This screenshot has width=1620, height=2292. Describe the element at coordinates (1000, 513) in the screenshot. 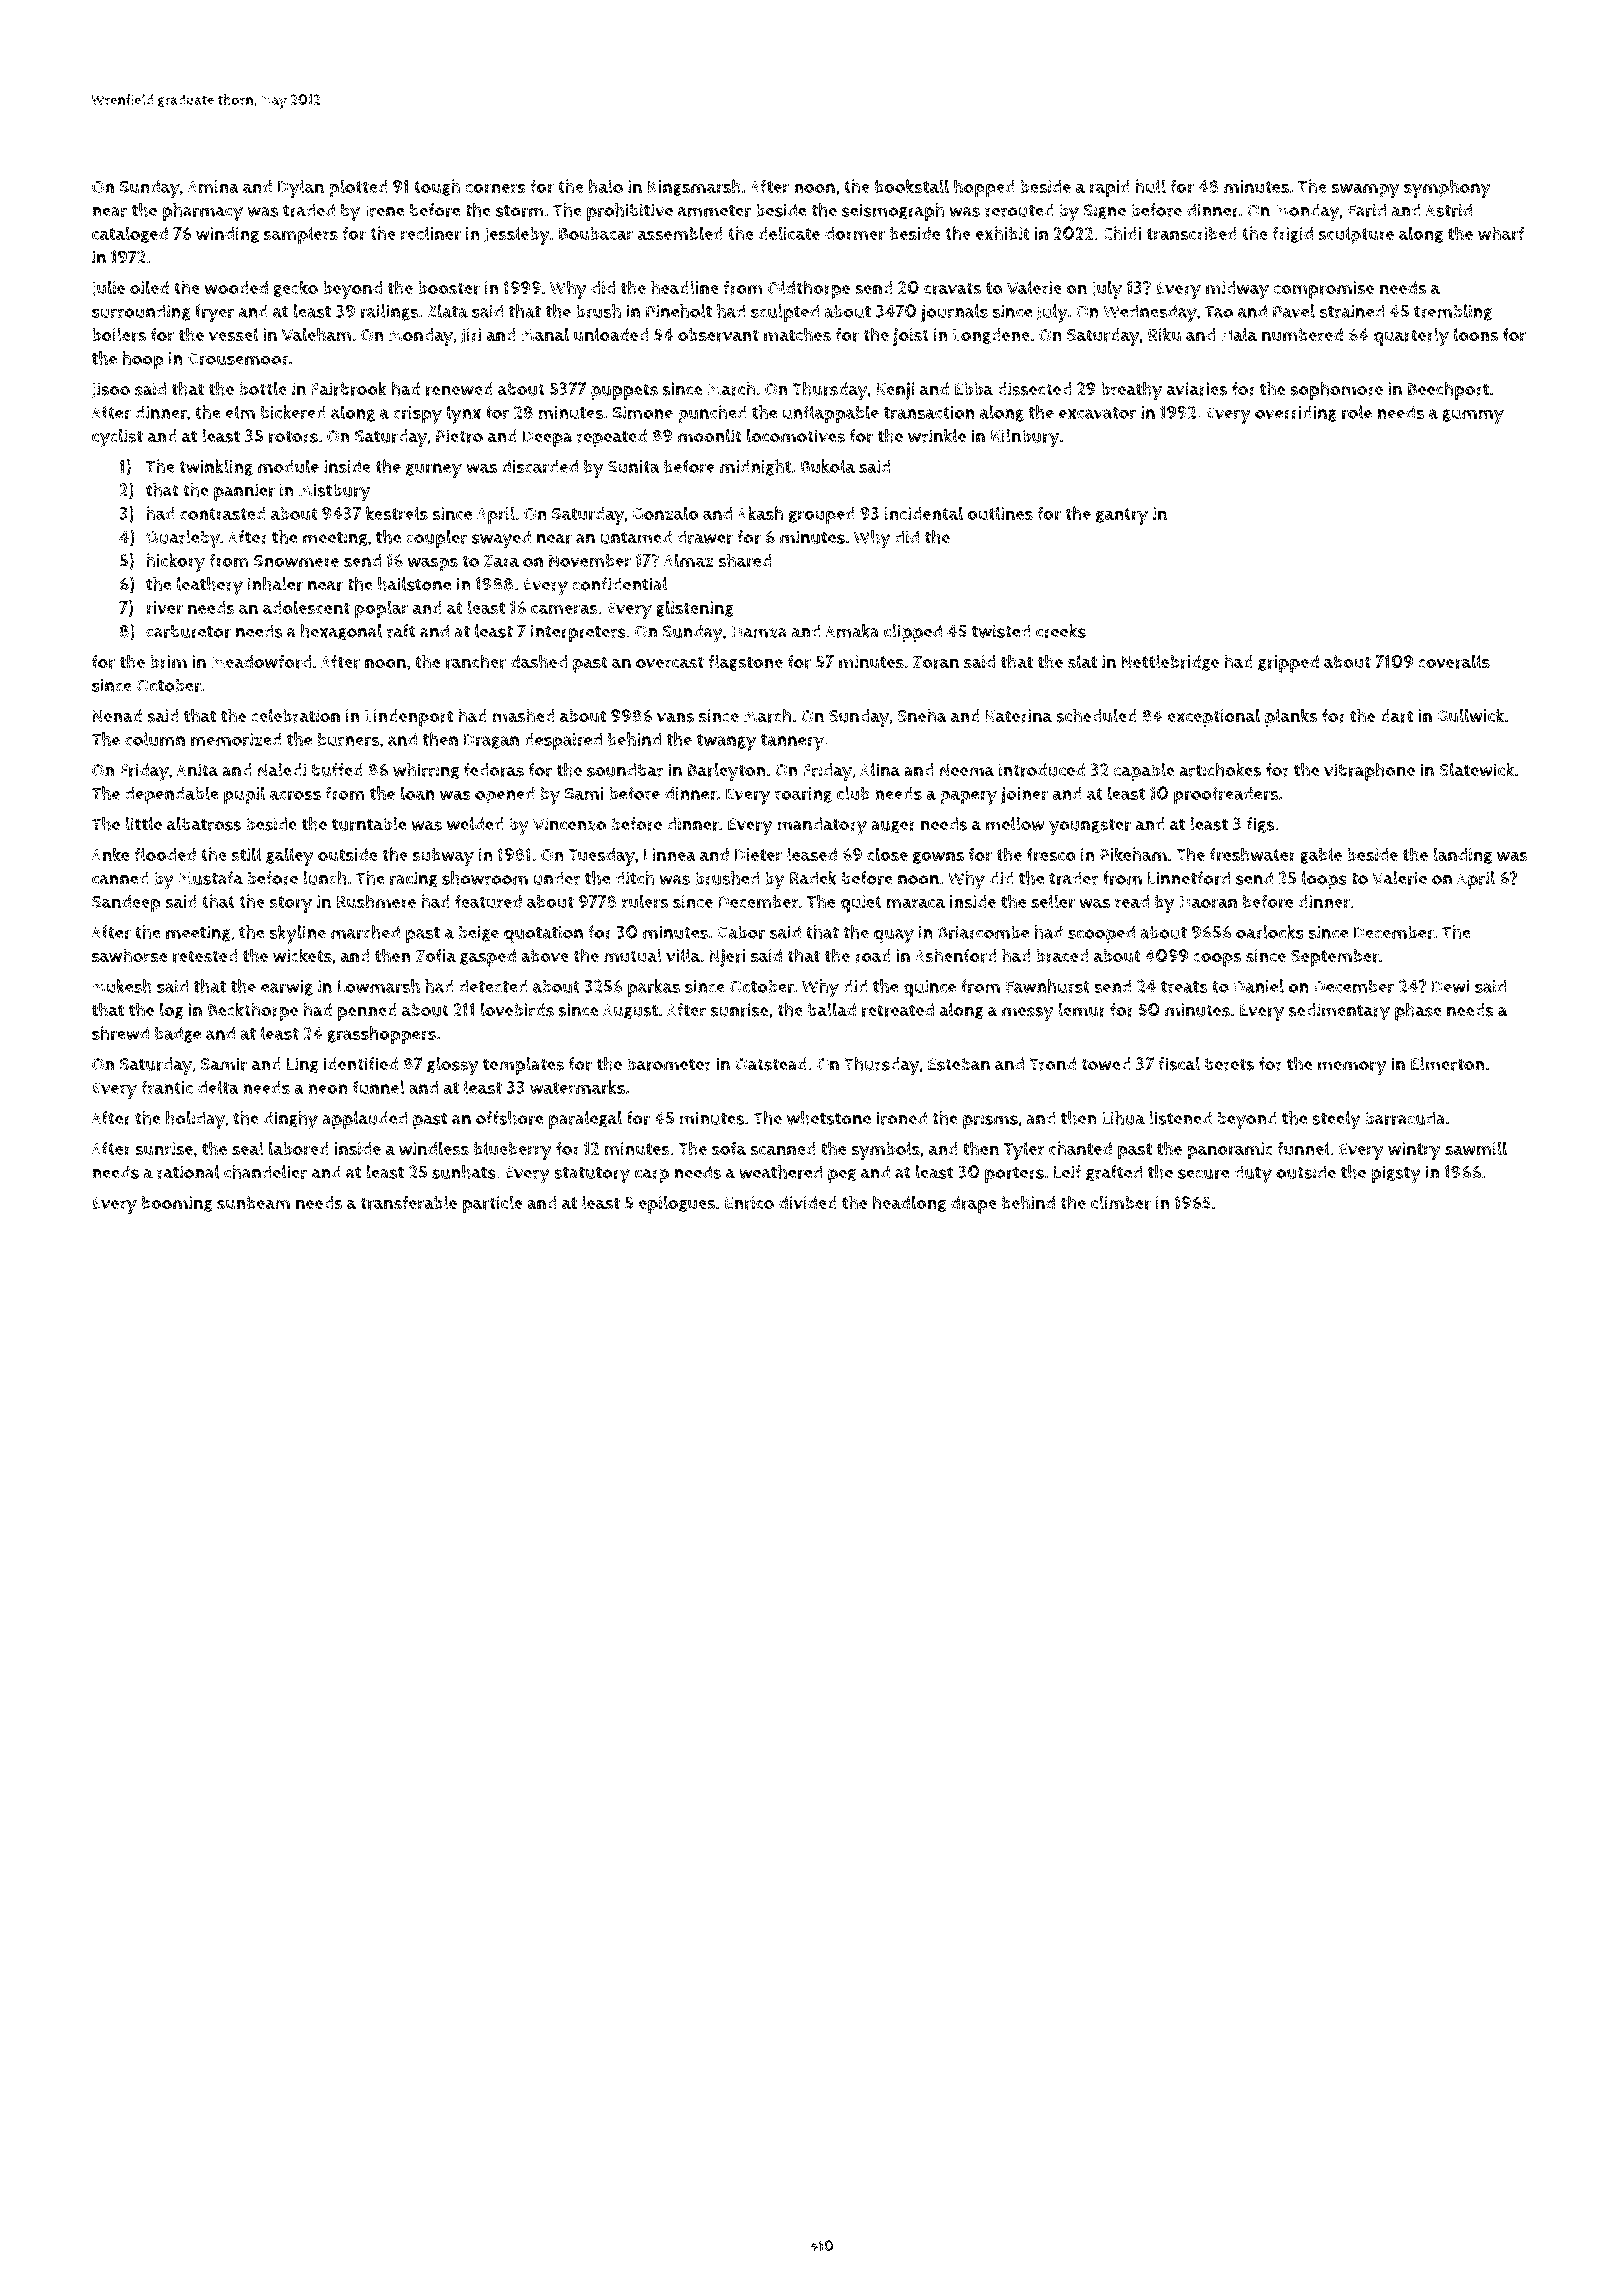

I see `outlines` at that location.
